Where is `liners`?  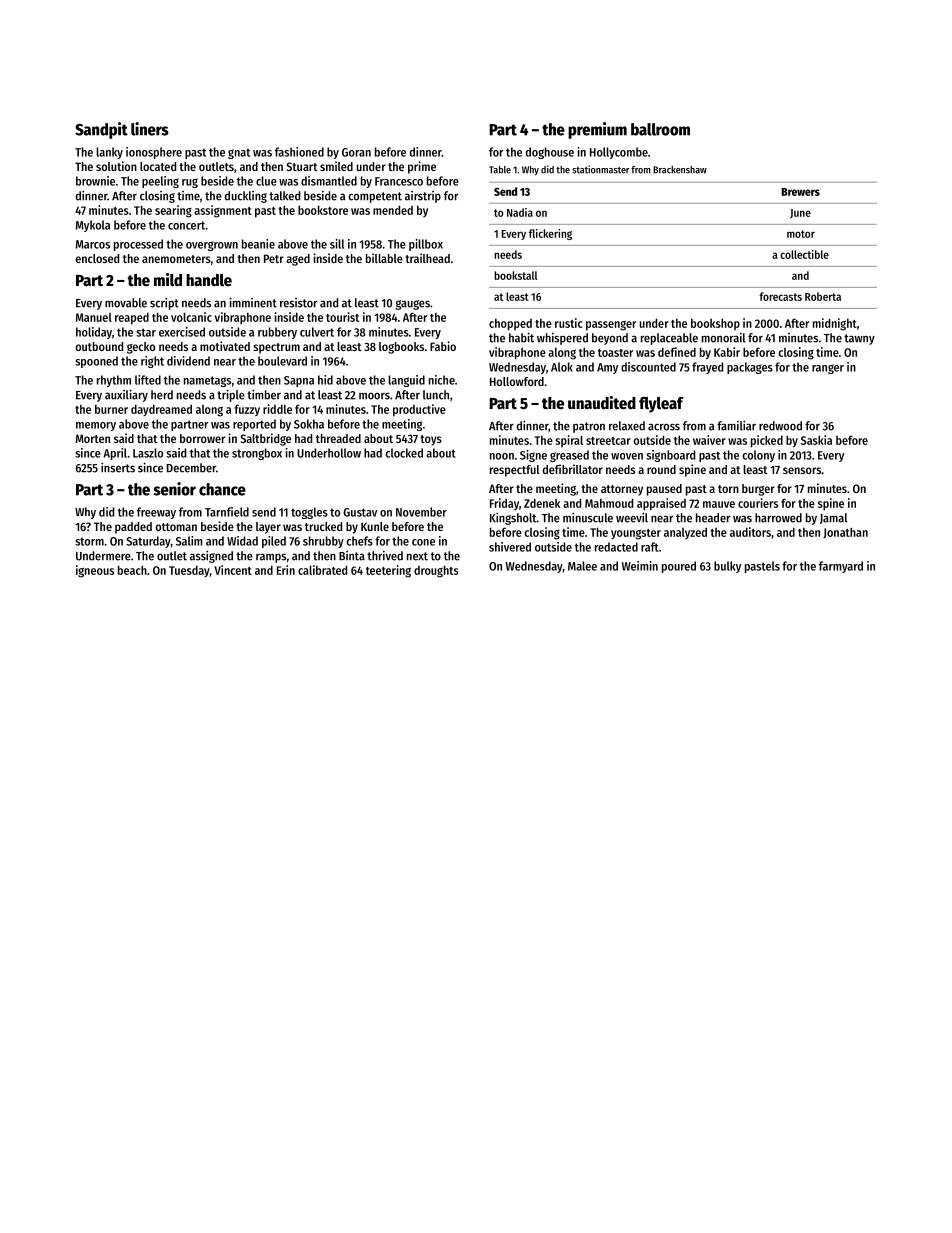
liners is located at coordinates (150, 129).
